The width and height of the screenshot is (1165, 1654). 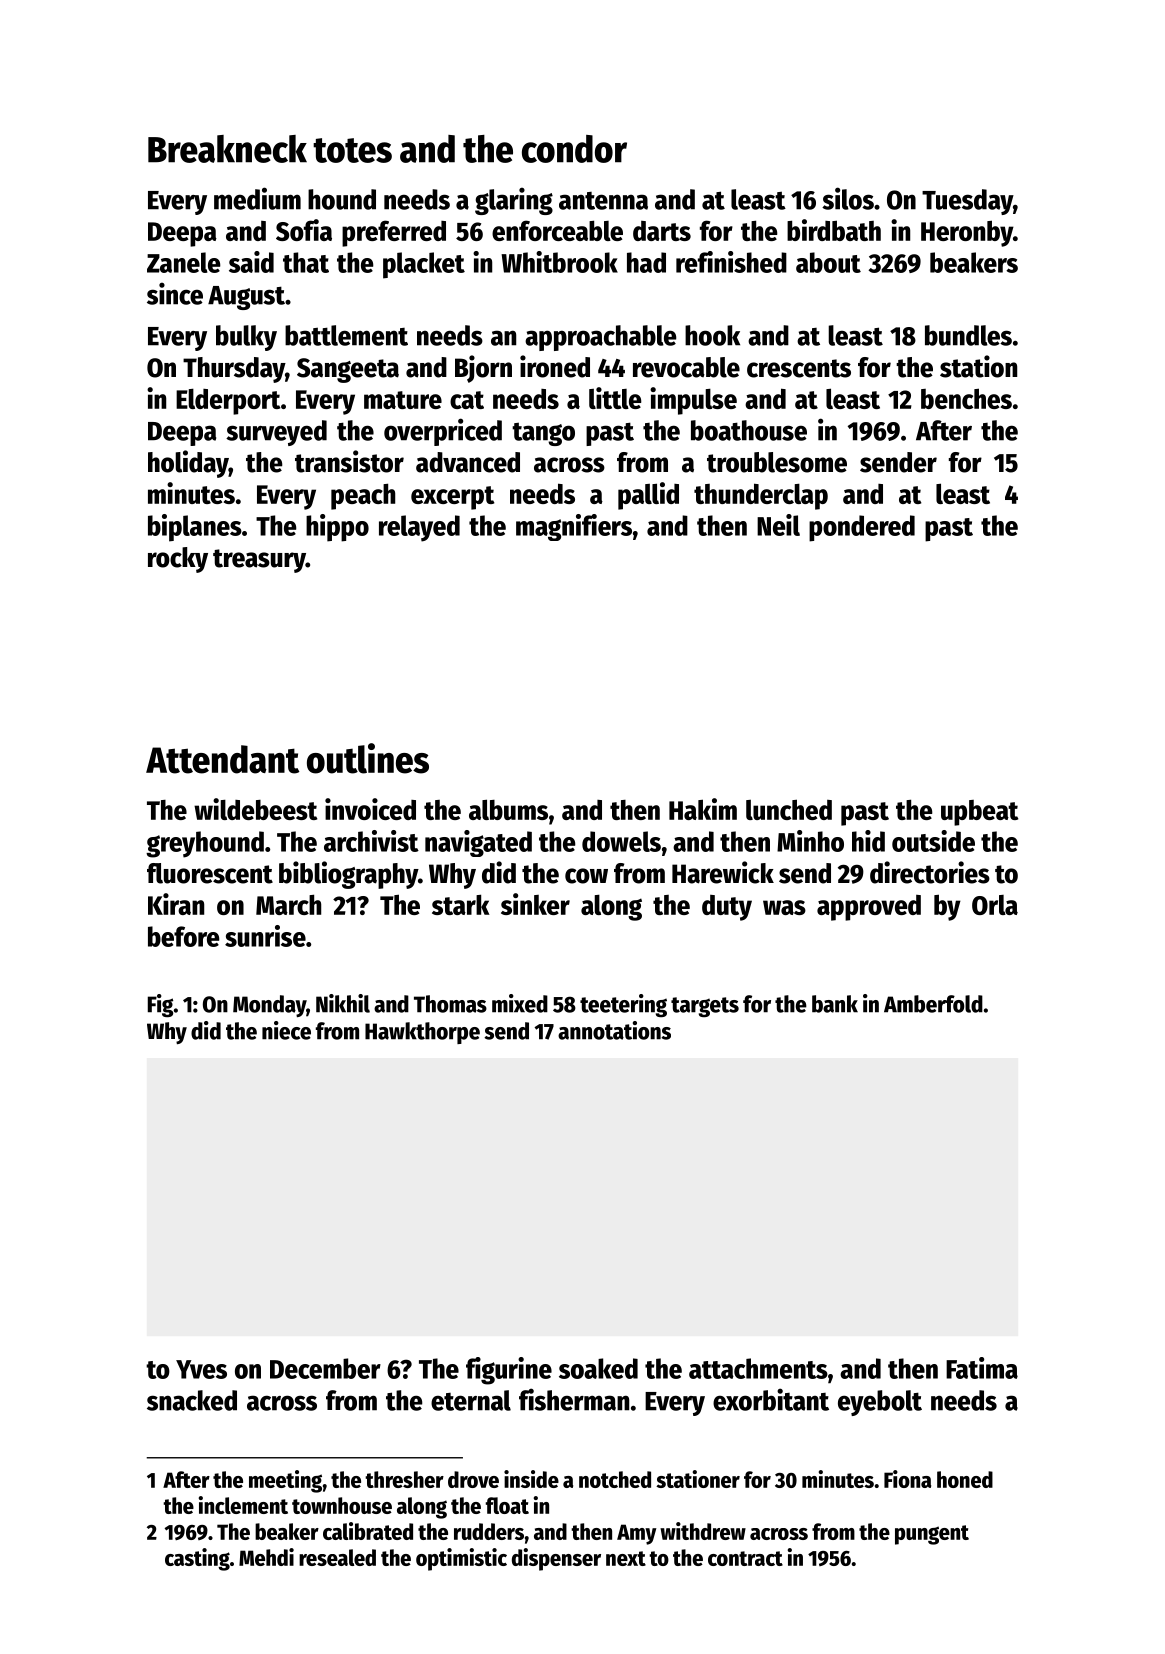 What do you see at coordinates (342, 1505) in the screenshot?
I see `townhouse` at bounding box center [342, 1505].
